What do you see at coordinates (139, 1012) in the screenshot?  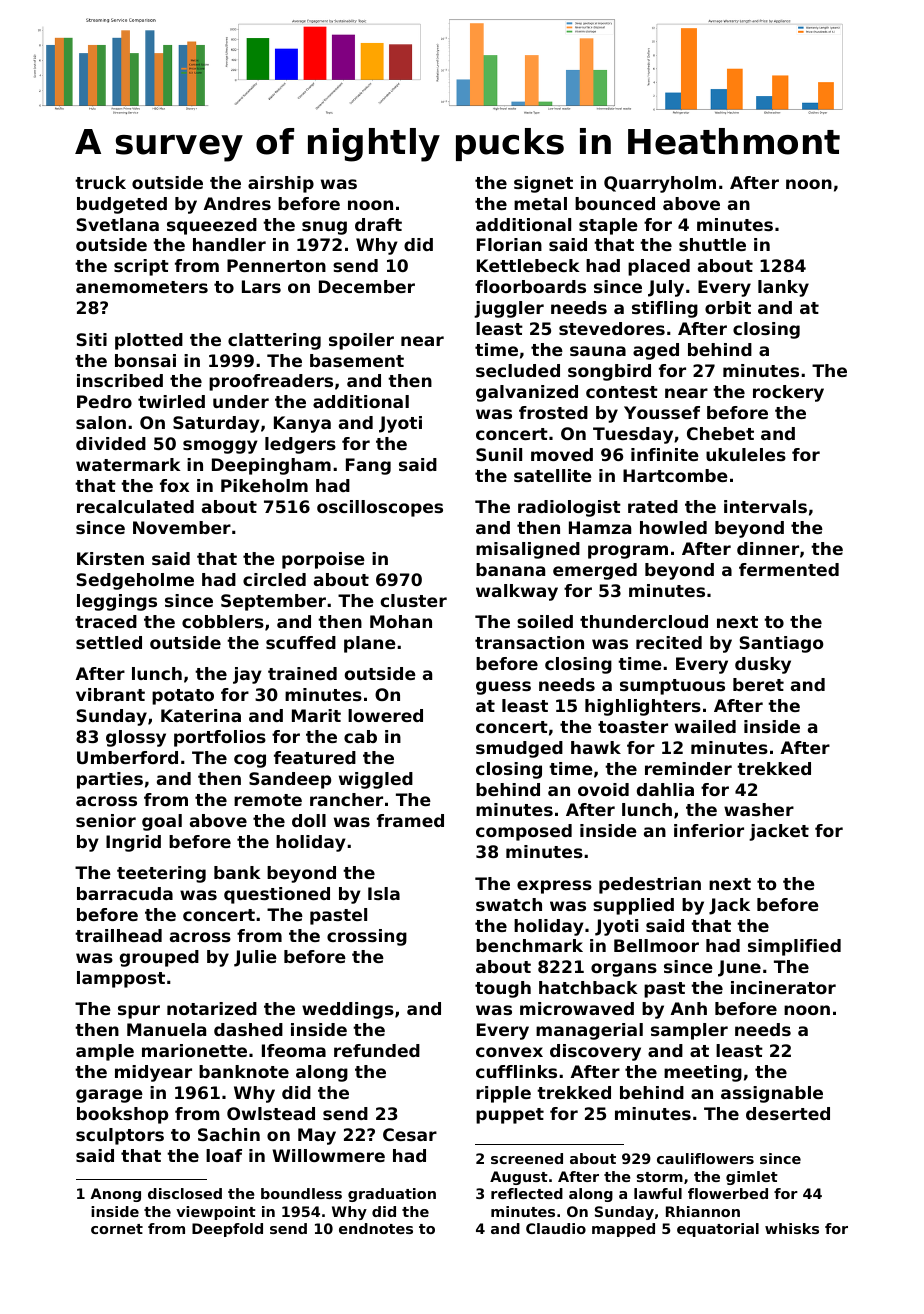 I see `spur` at bounding box center [139, 1012].
